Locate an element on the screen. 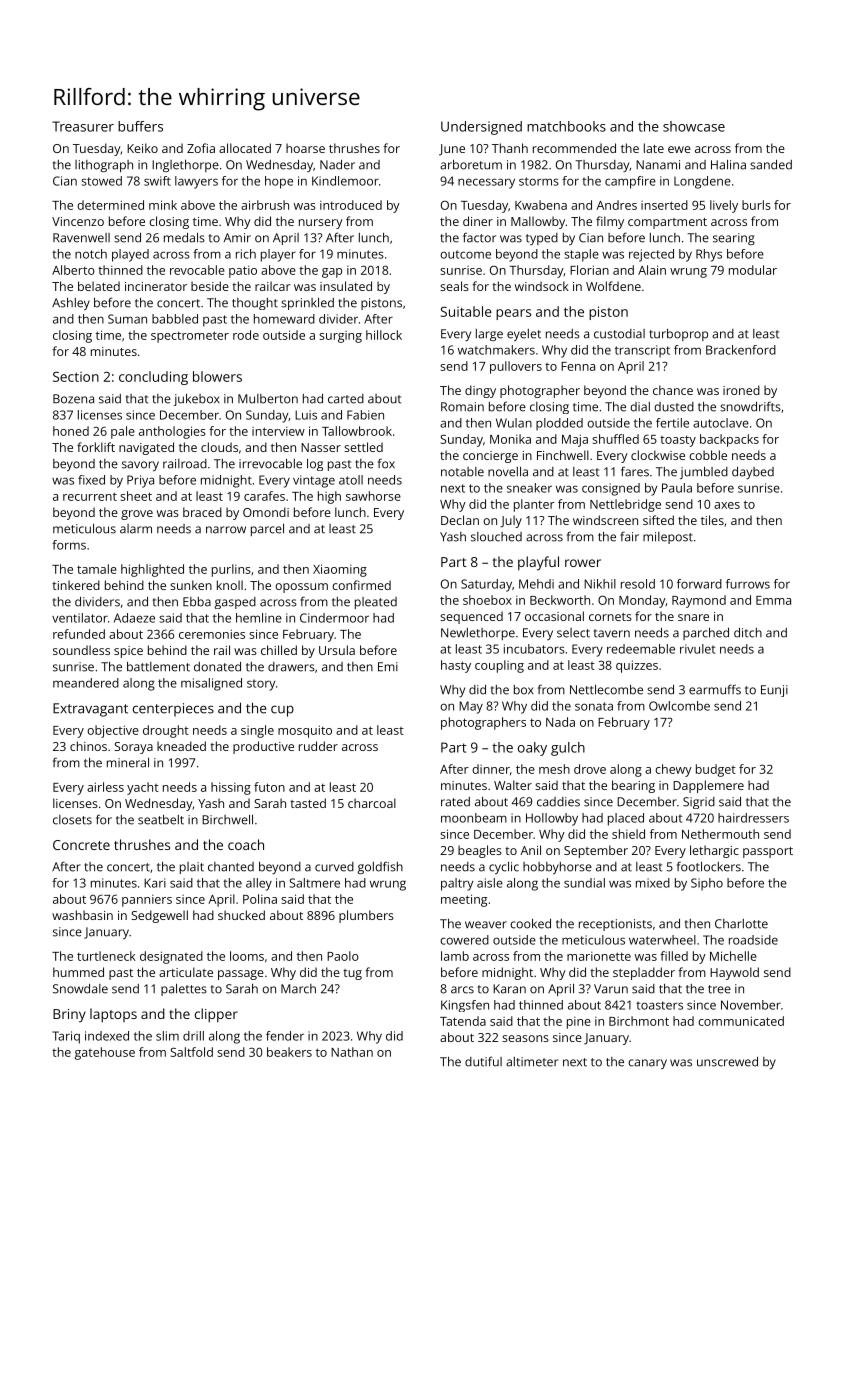 The height and width of the screenshot is (1400, 849). canary is located at coordinates (647, 1064).
